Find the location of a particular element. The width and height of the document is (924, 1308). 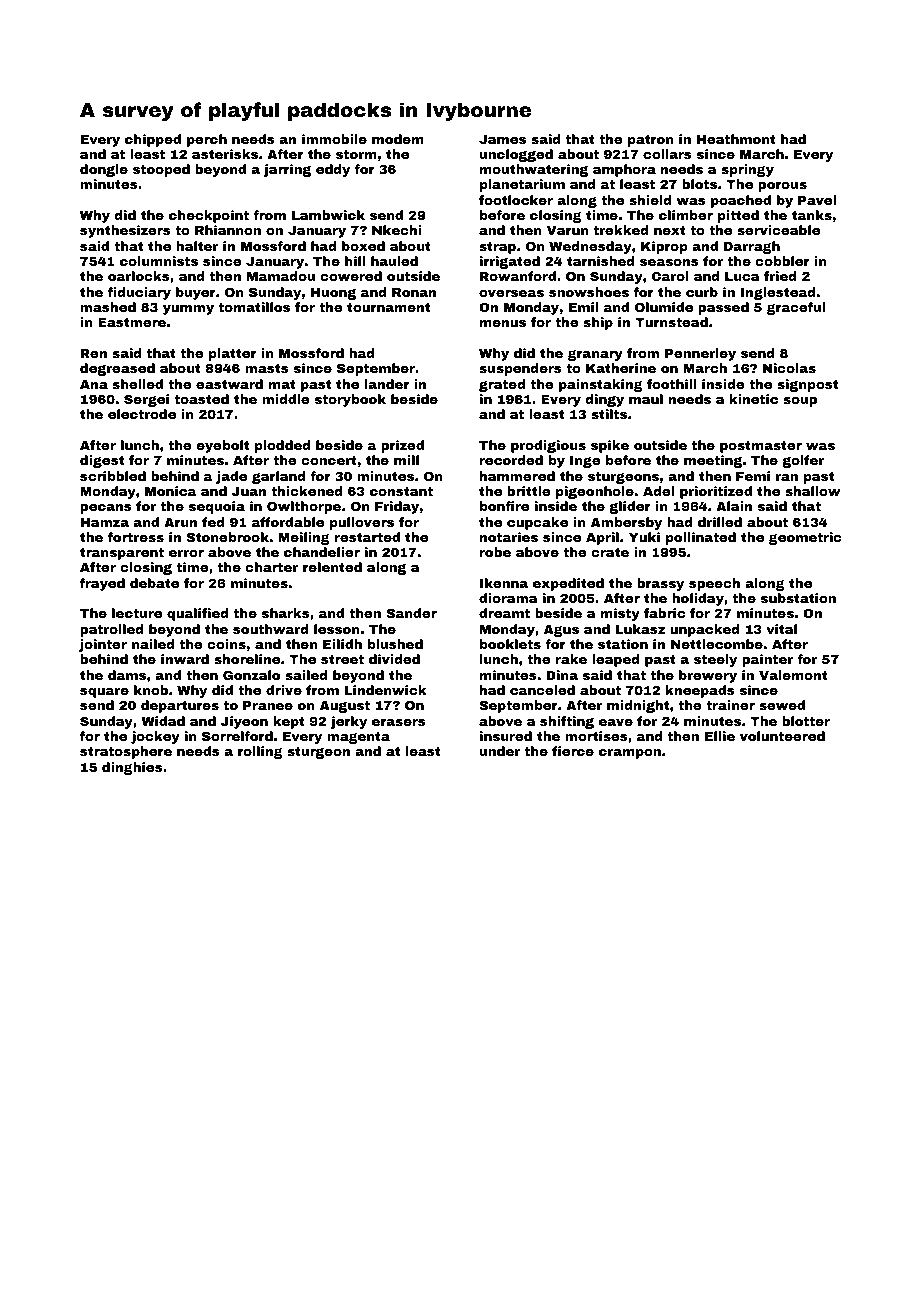

thickened is located at coordinates (307, 491).
